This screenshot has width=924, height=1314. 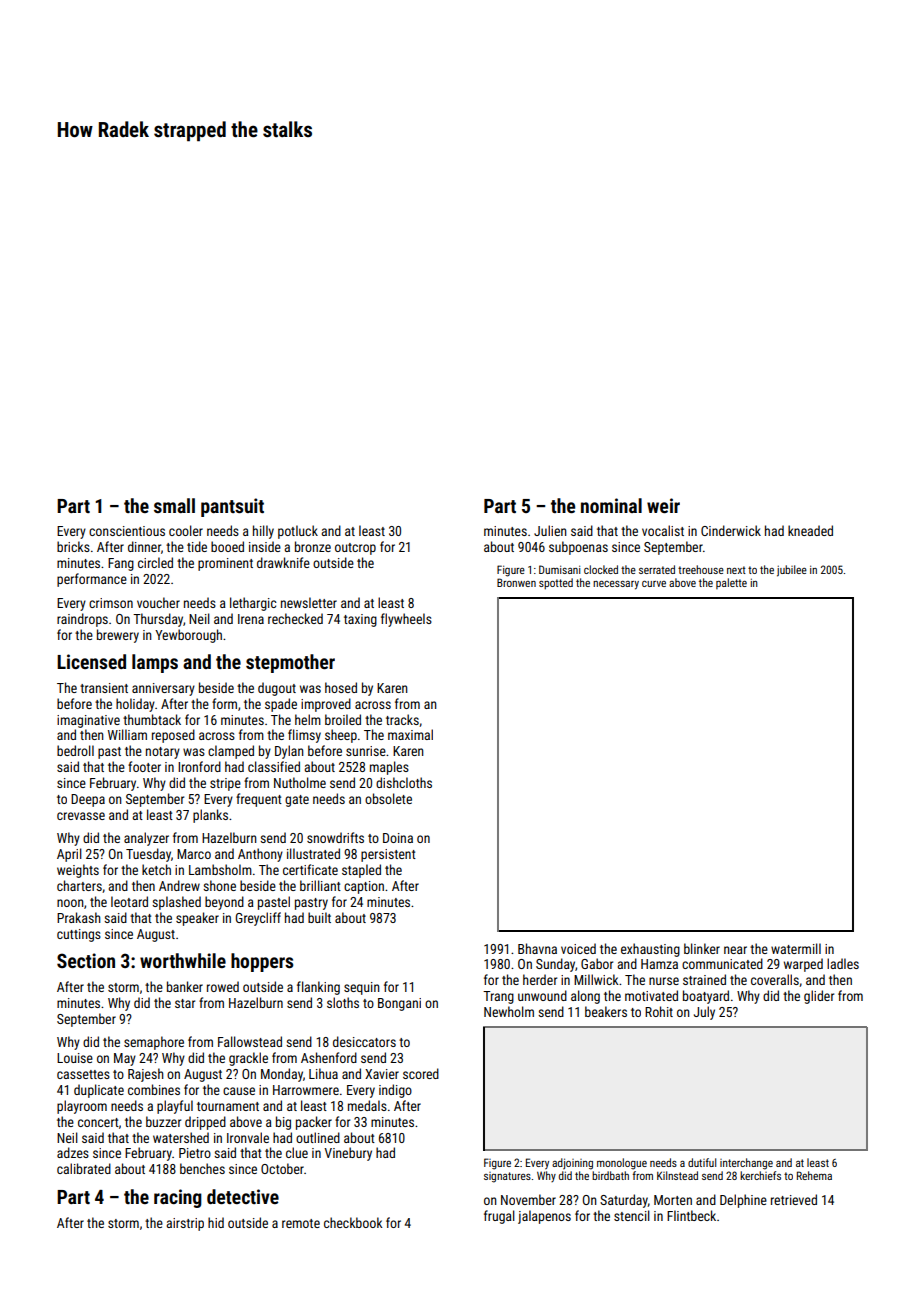 What do you see at coordinates (361, 871) in the screenshot?
I see `stapled` at bounding box center [361, 871].
